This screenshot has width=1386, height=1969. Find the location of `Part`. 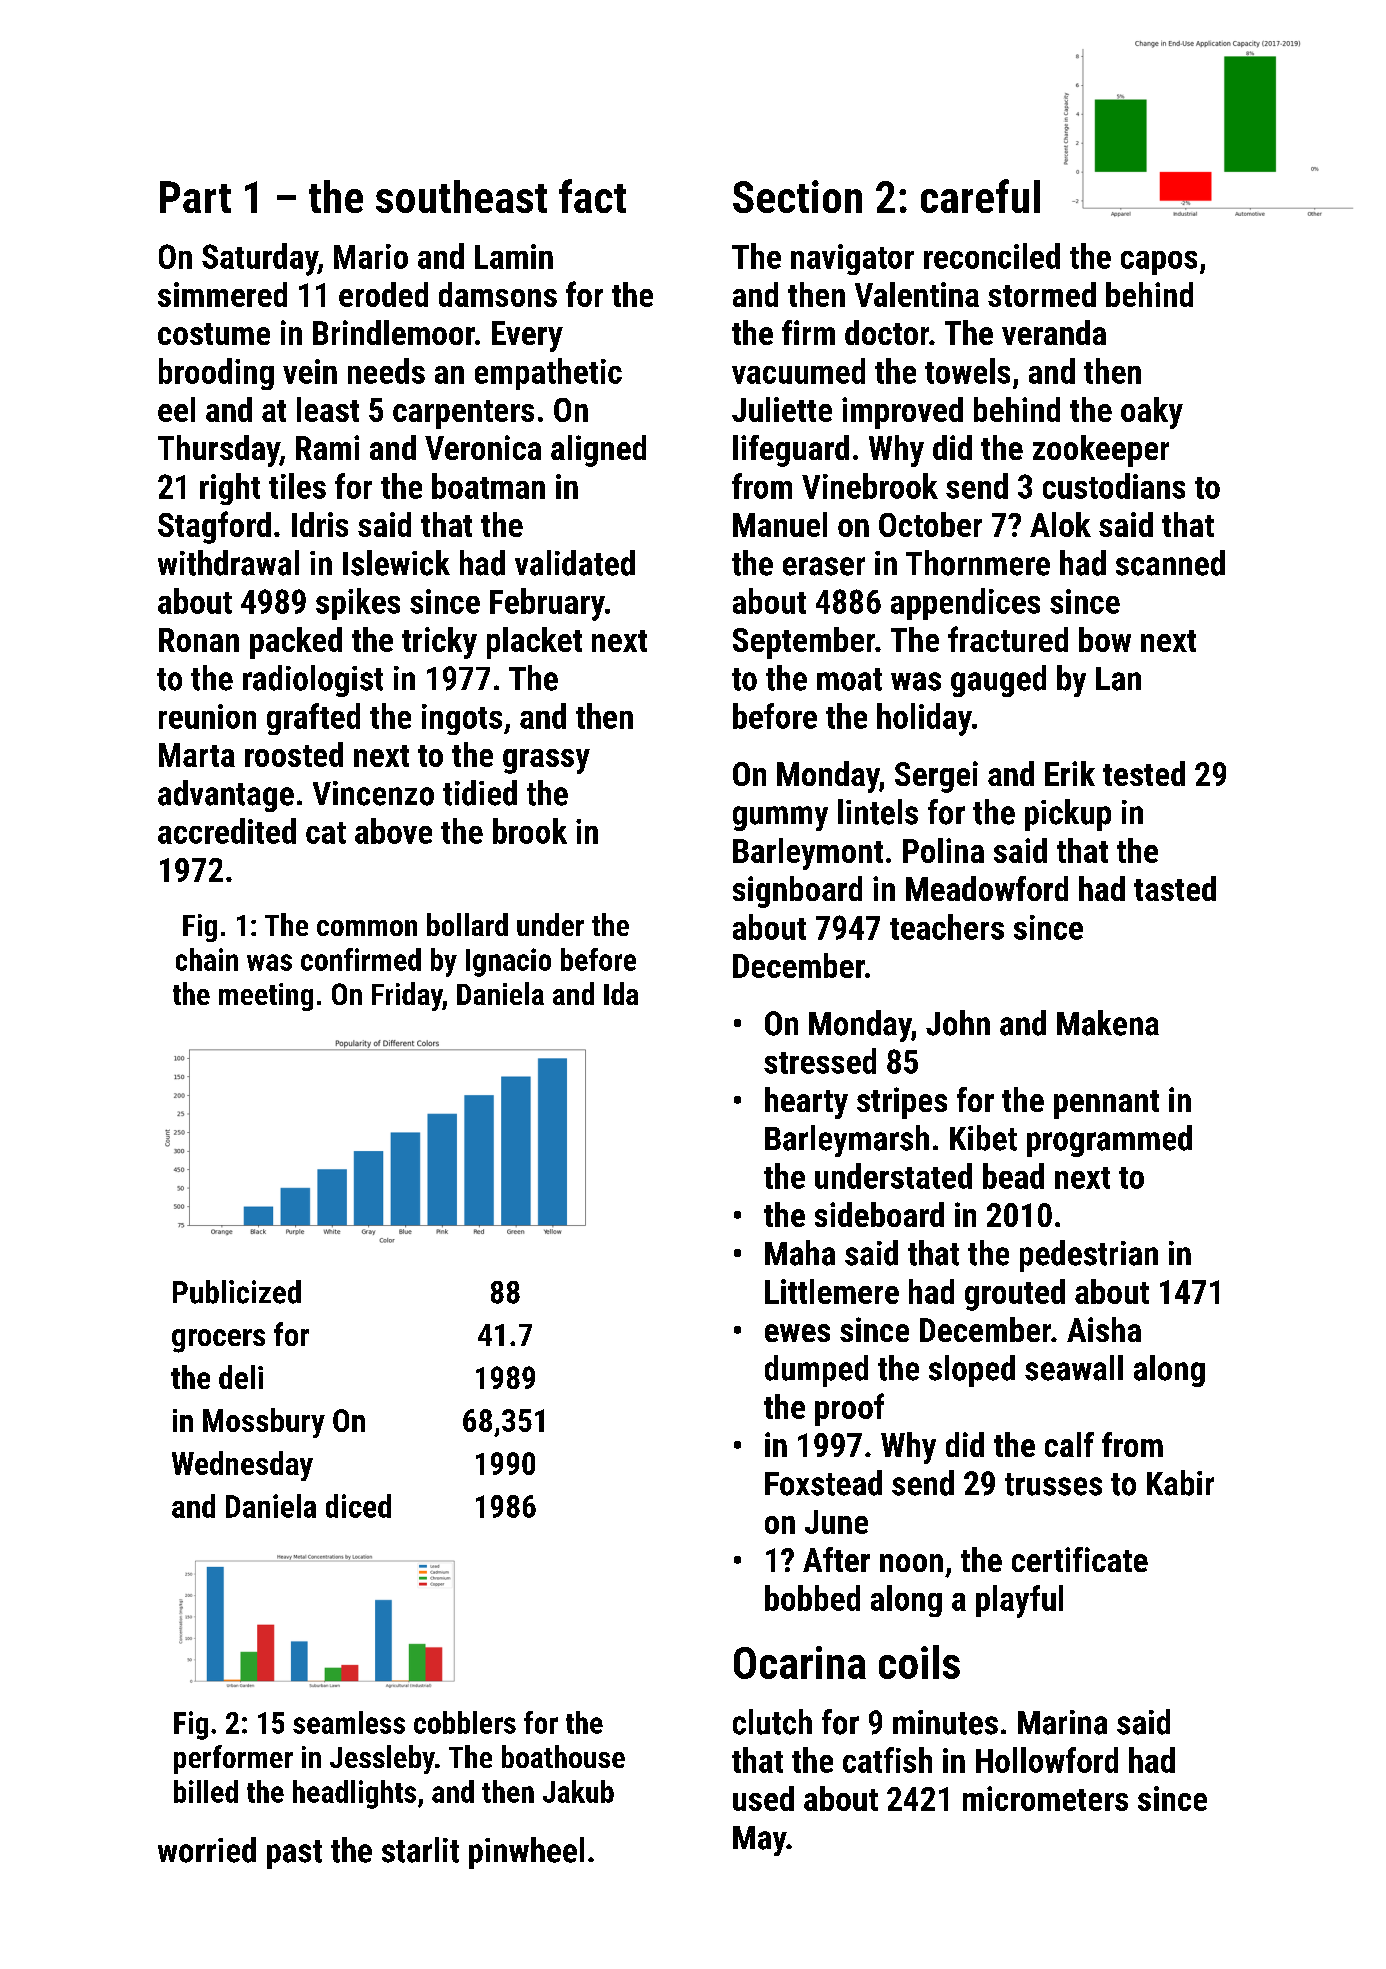

Part is located at coordinates (195, 197).
